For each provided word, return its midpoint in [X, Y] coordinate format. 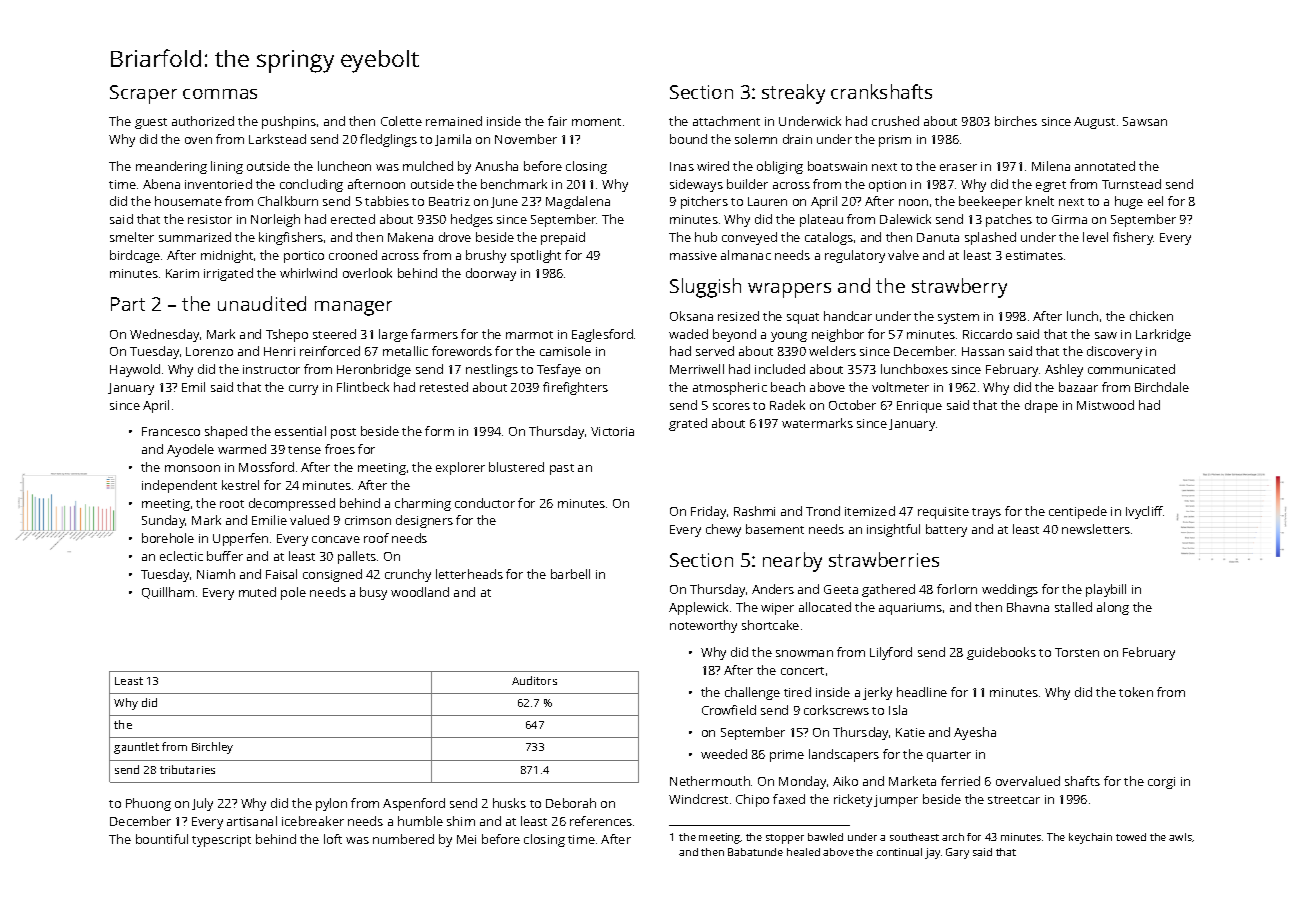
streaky [793, 94]
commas [220, 94]
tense [304, 450]
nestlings [492, 370]
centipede [1078, 512]
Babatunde [755, 852]
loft [333, 839]
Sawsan [1145, 121]
